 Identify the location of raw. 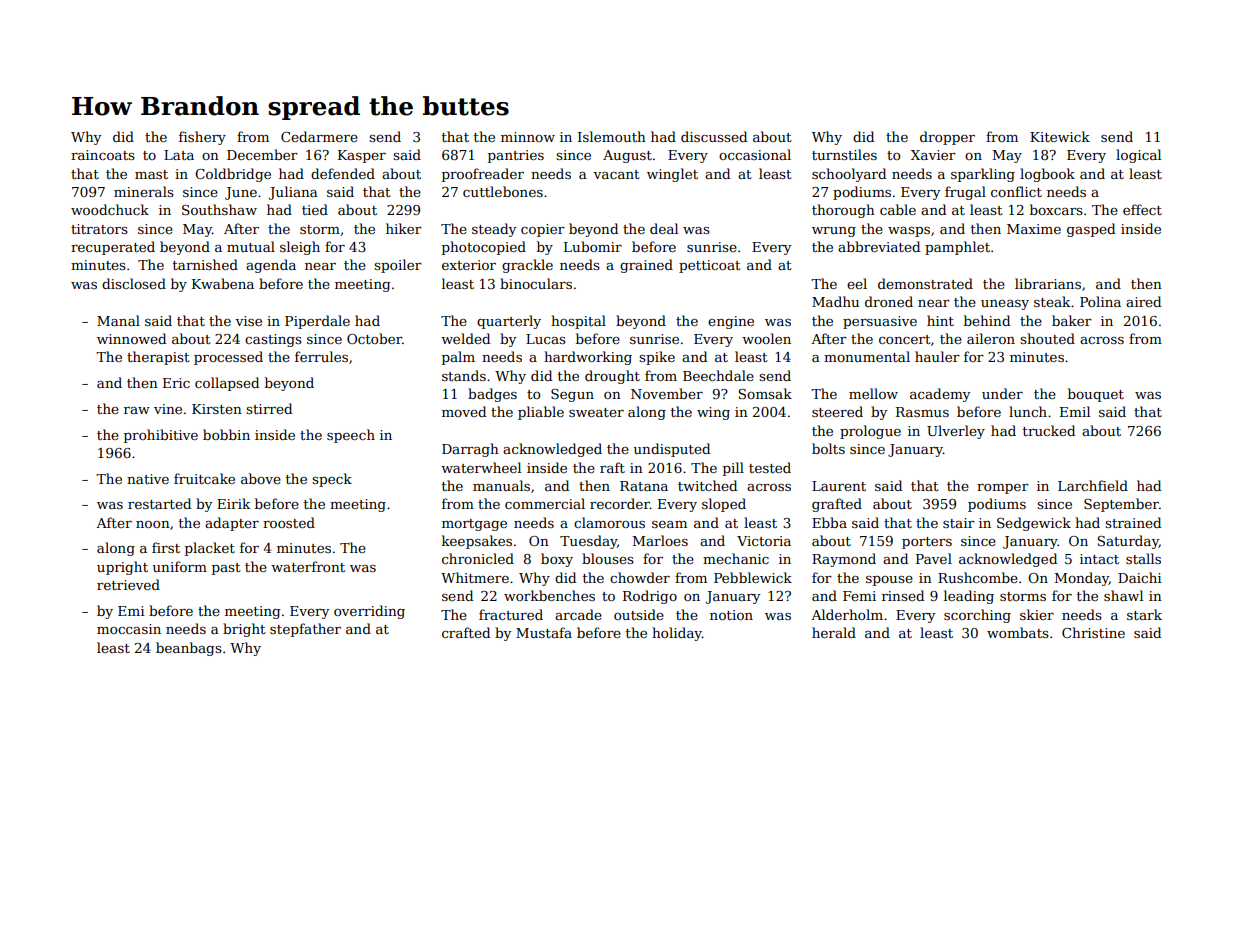
(137, 410).
